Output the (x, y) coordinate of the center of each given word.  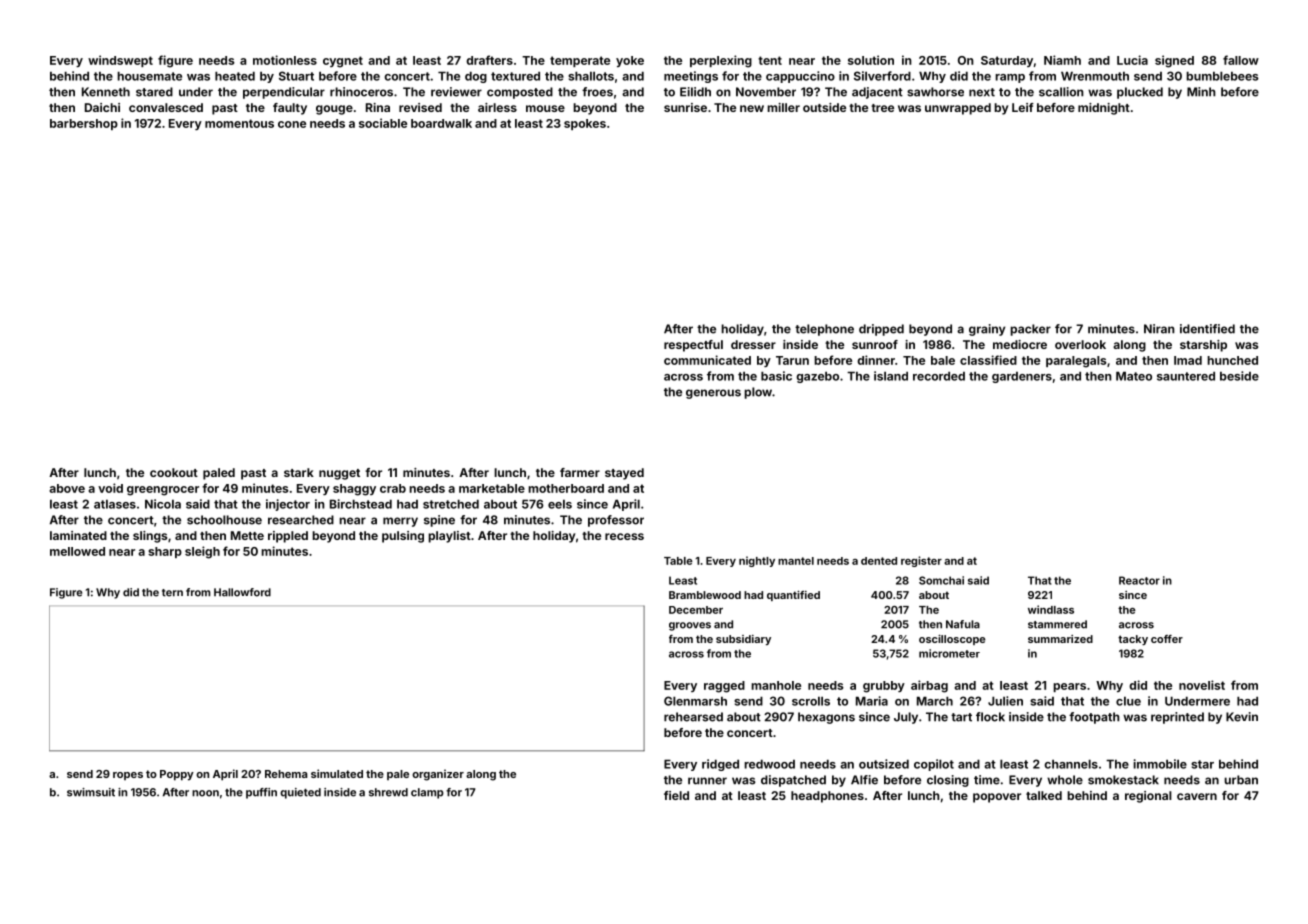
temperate (580, 61)
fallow (1241, 60)
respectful (693, 346)
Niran (1159, 329)
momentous (239, 123)
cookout (174, 472)
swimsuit (91, 792)
